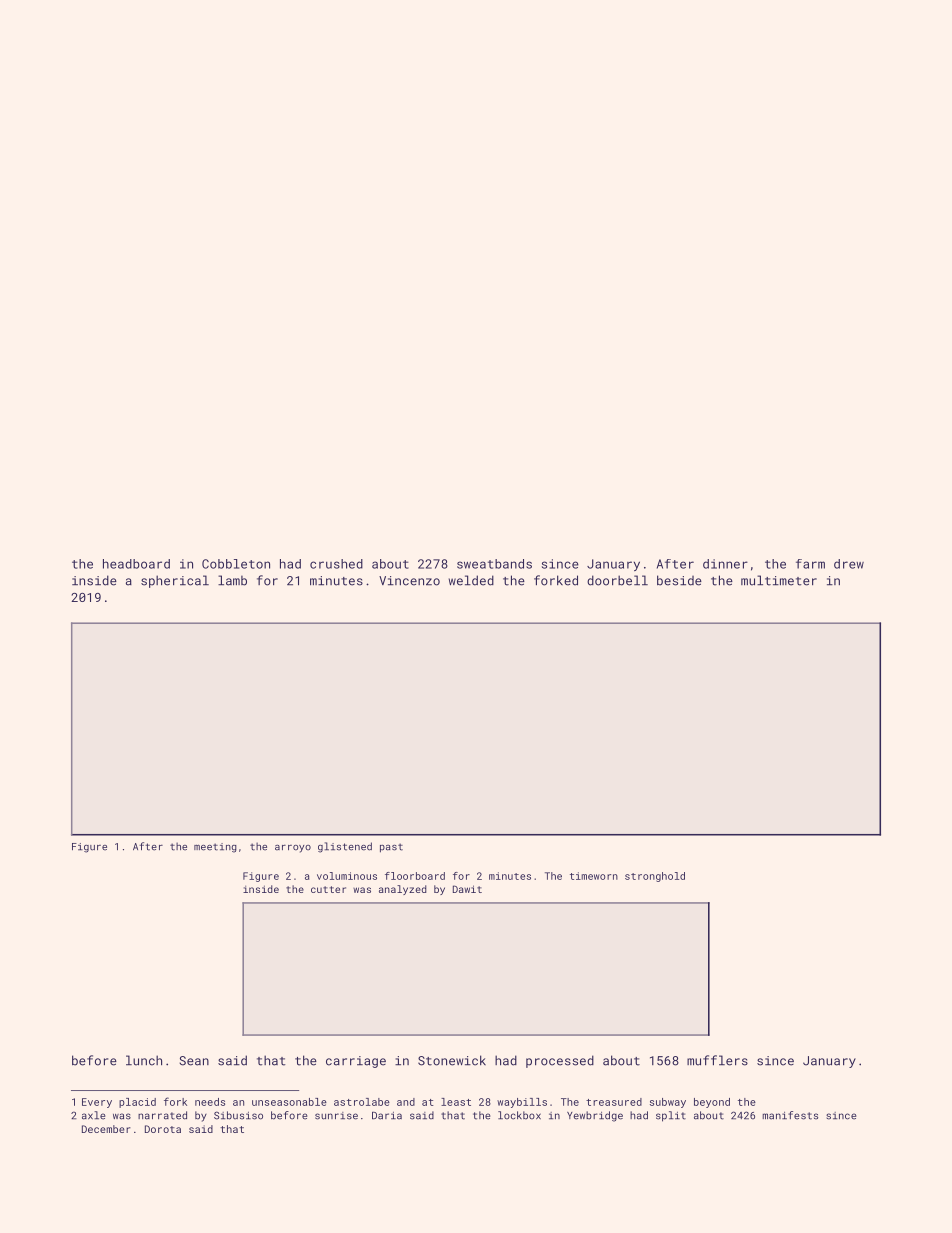 The image size is (952, 1233). Describe the element at coordinates (594, 876) in the screenshot. I see `timeworn` at that location.
